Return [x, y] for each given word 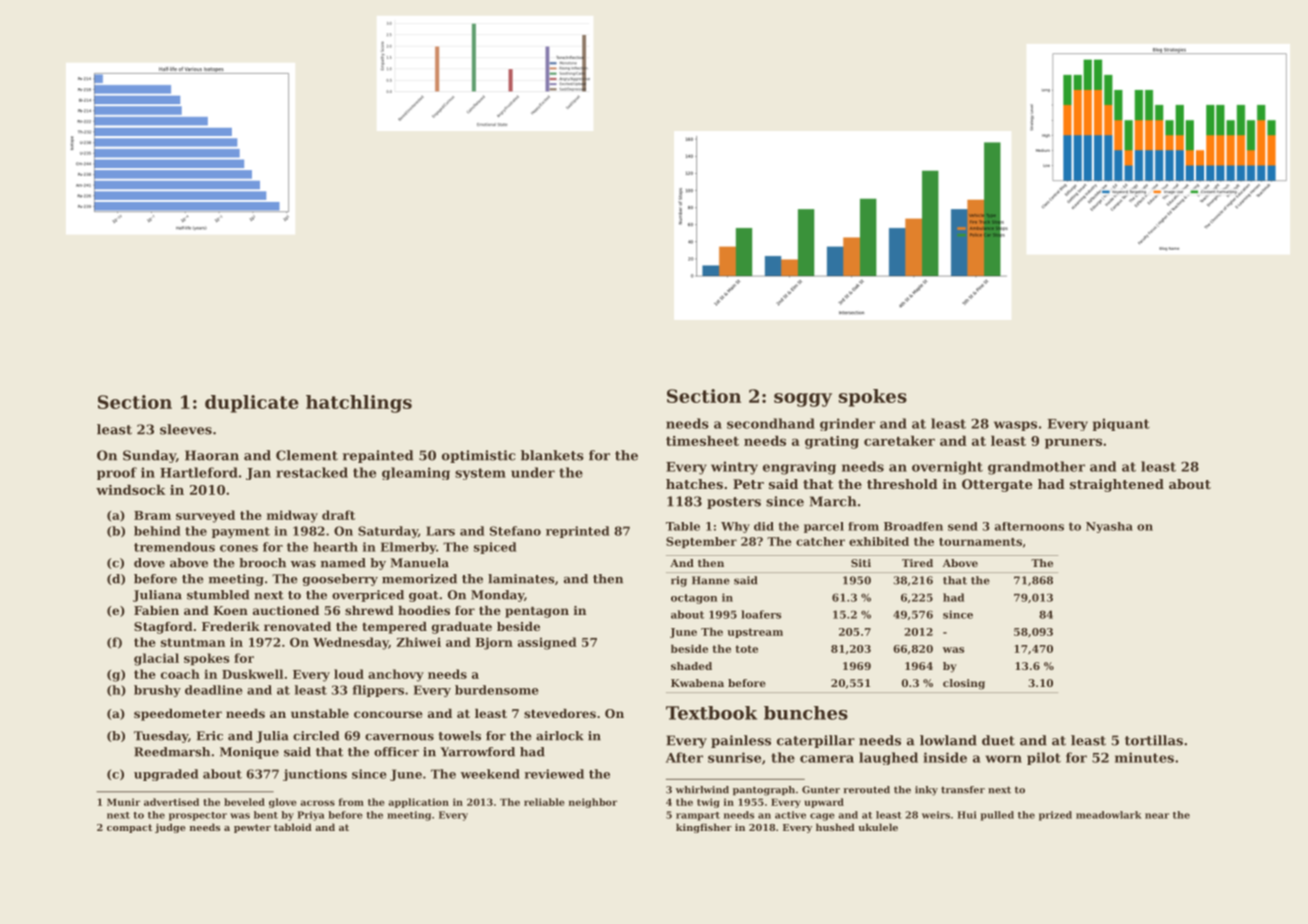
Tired [917, 563]
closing [964, 684]
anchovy [396, 675]
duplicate [252, 404]
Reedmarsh [172, 752]
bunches [806, 713]
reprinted [577, 532]
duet [998, 740]
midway [292, 516]
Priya [311, 816]
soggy [803, 400]
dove [149, 563]
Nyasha [1109, 527]
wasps [1015, 426]
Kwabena [697, 683]
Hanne [711, 580]
